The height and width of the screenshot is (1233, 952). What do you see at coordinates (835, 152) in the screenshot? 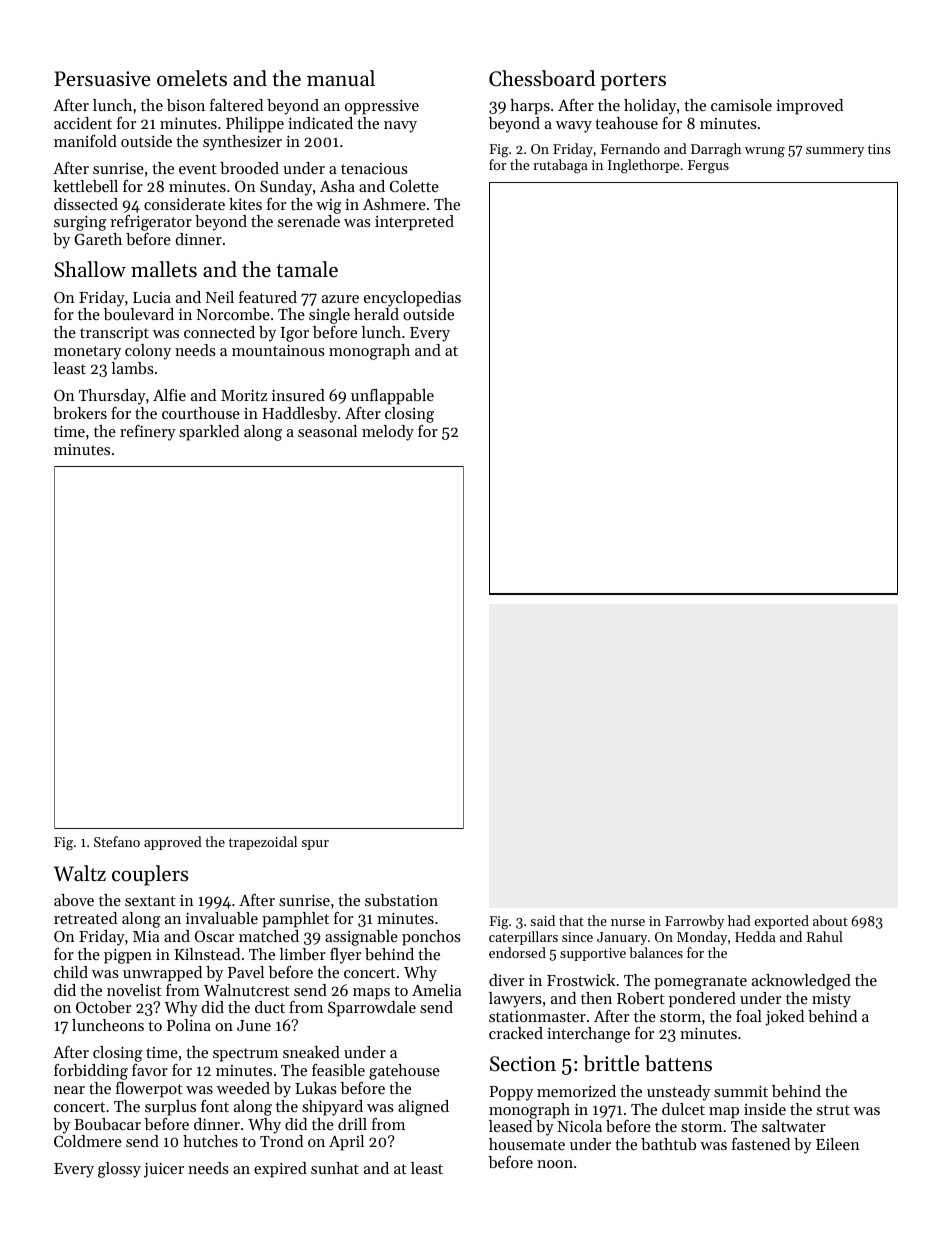
I see `summery` at bounding box center [835, 152].
